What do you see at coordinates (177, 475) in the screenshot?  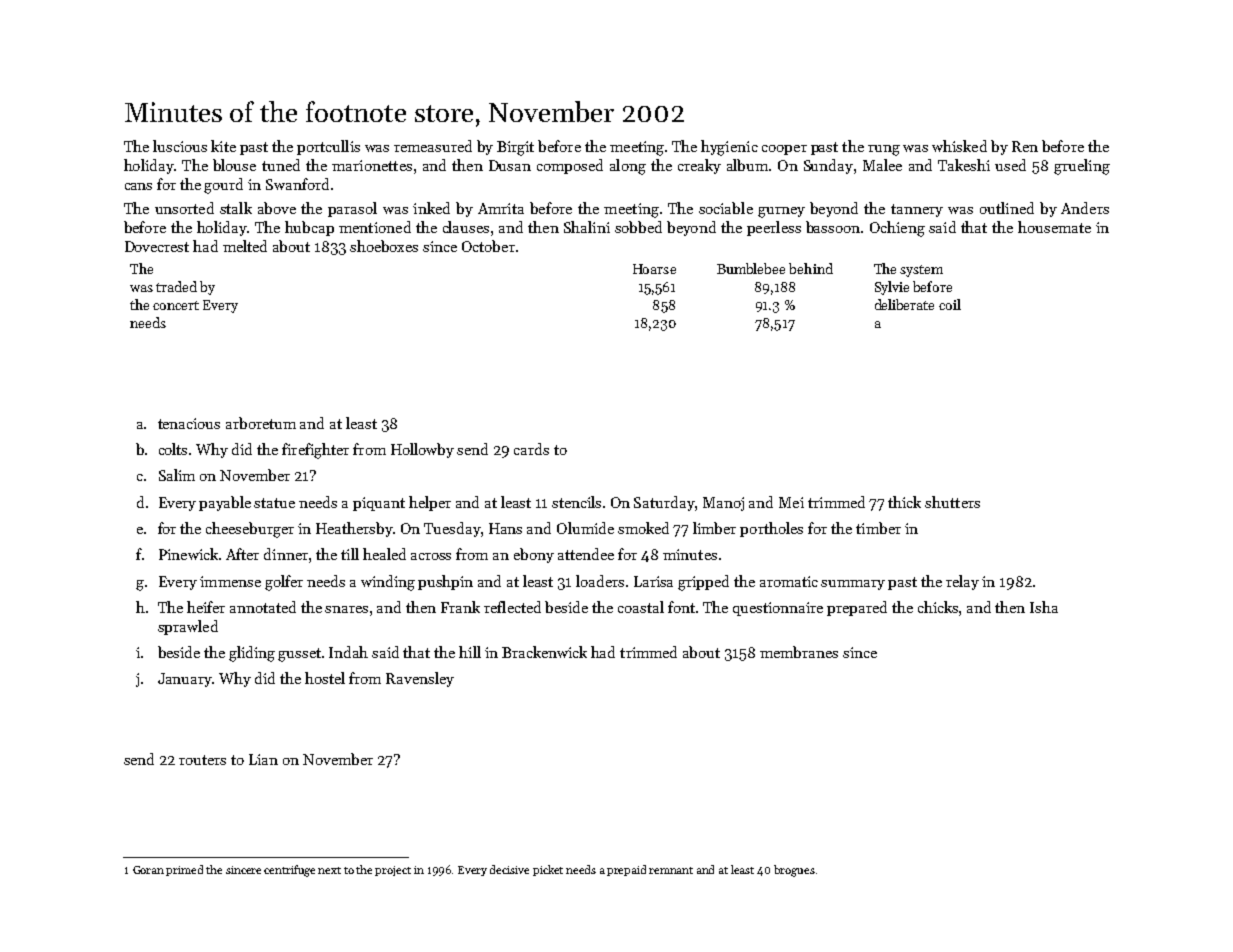 I see `Salim` at bounding box center [177, 475].
